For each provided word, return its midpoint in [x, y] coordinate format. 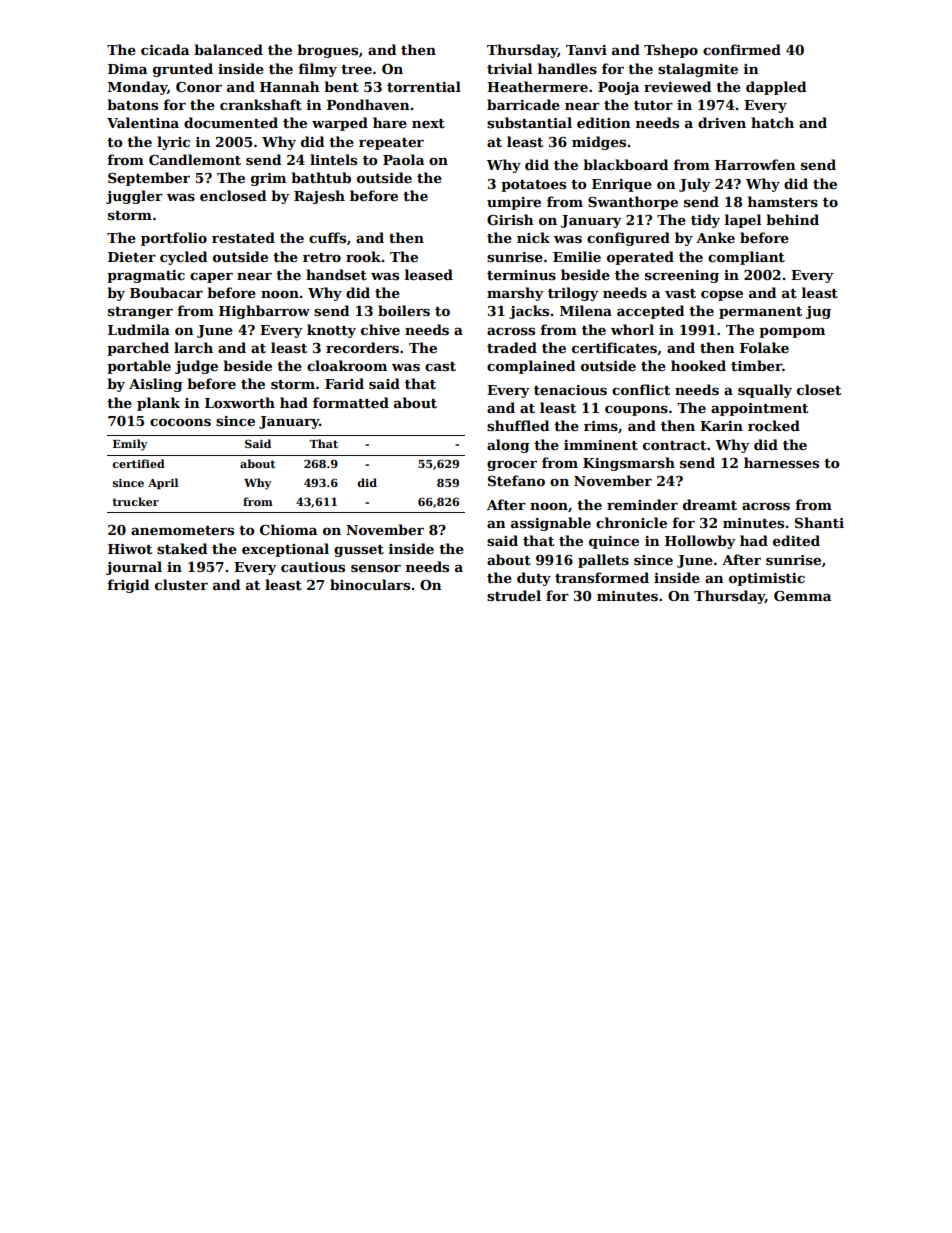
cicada [165, 49]
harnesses [781, 462]
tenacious [570, 390]
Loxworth [240, 402]
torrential [424, 86]
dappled [776, 88]
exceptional [285, 550]
